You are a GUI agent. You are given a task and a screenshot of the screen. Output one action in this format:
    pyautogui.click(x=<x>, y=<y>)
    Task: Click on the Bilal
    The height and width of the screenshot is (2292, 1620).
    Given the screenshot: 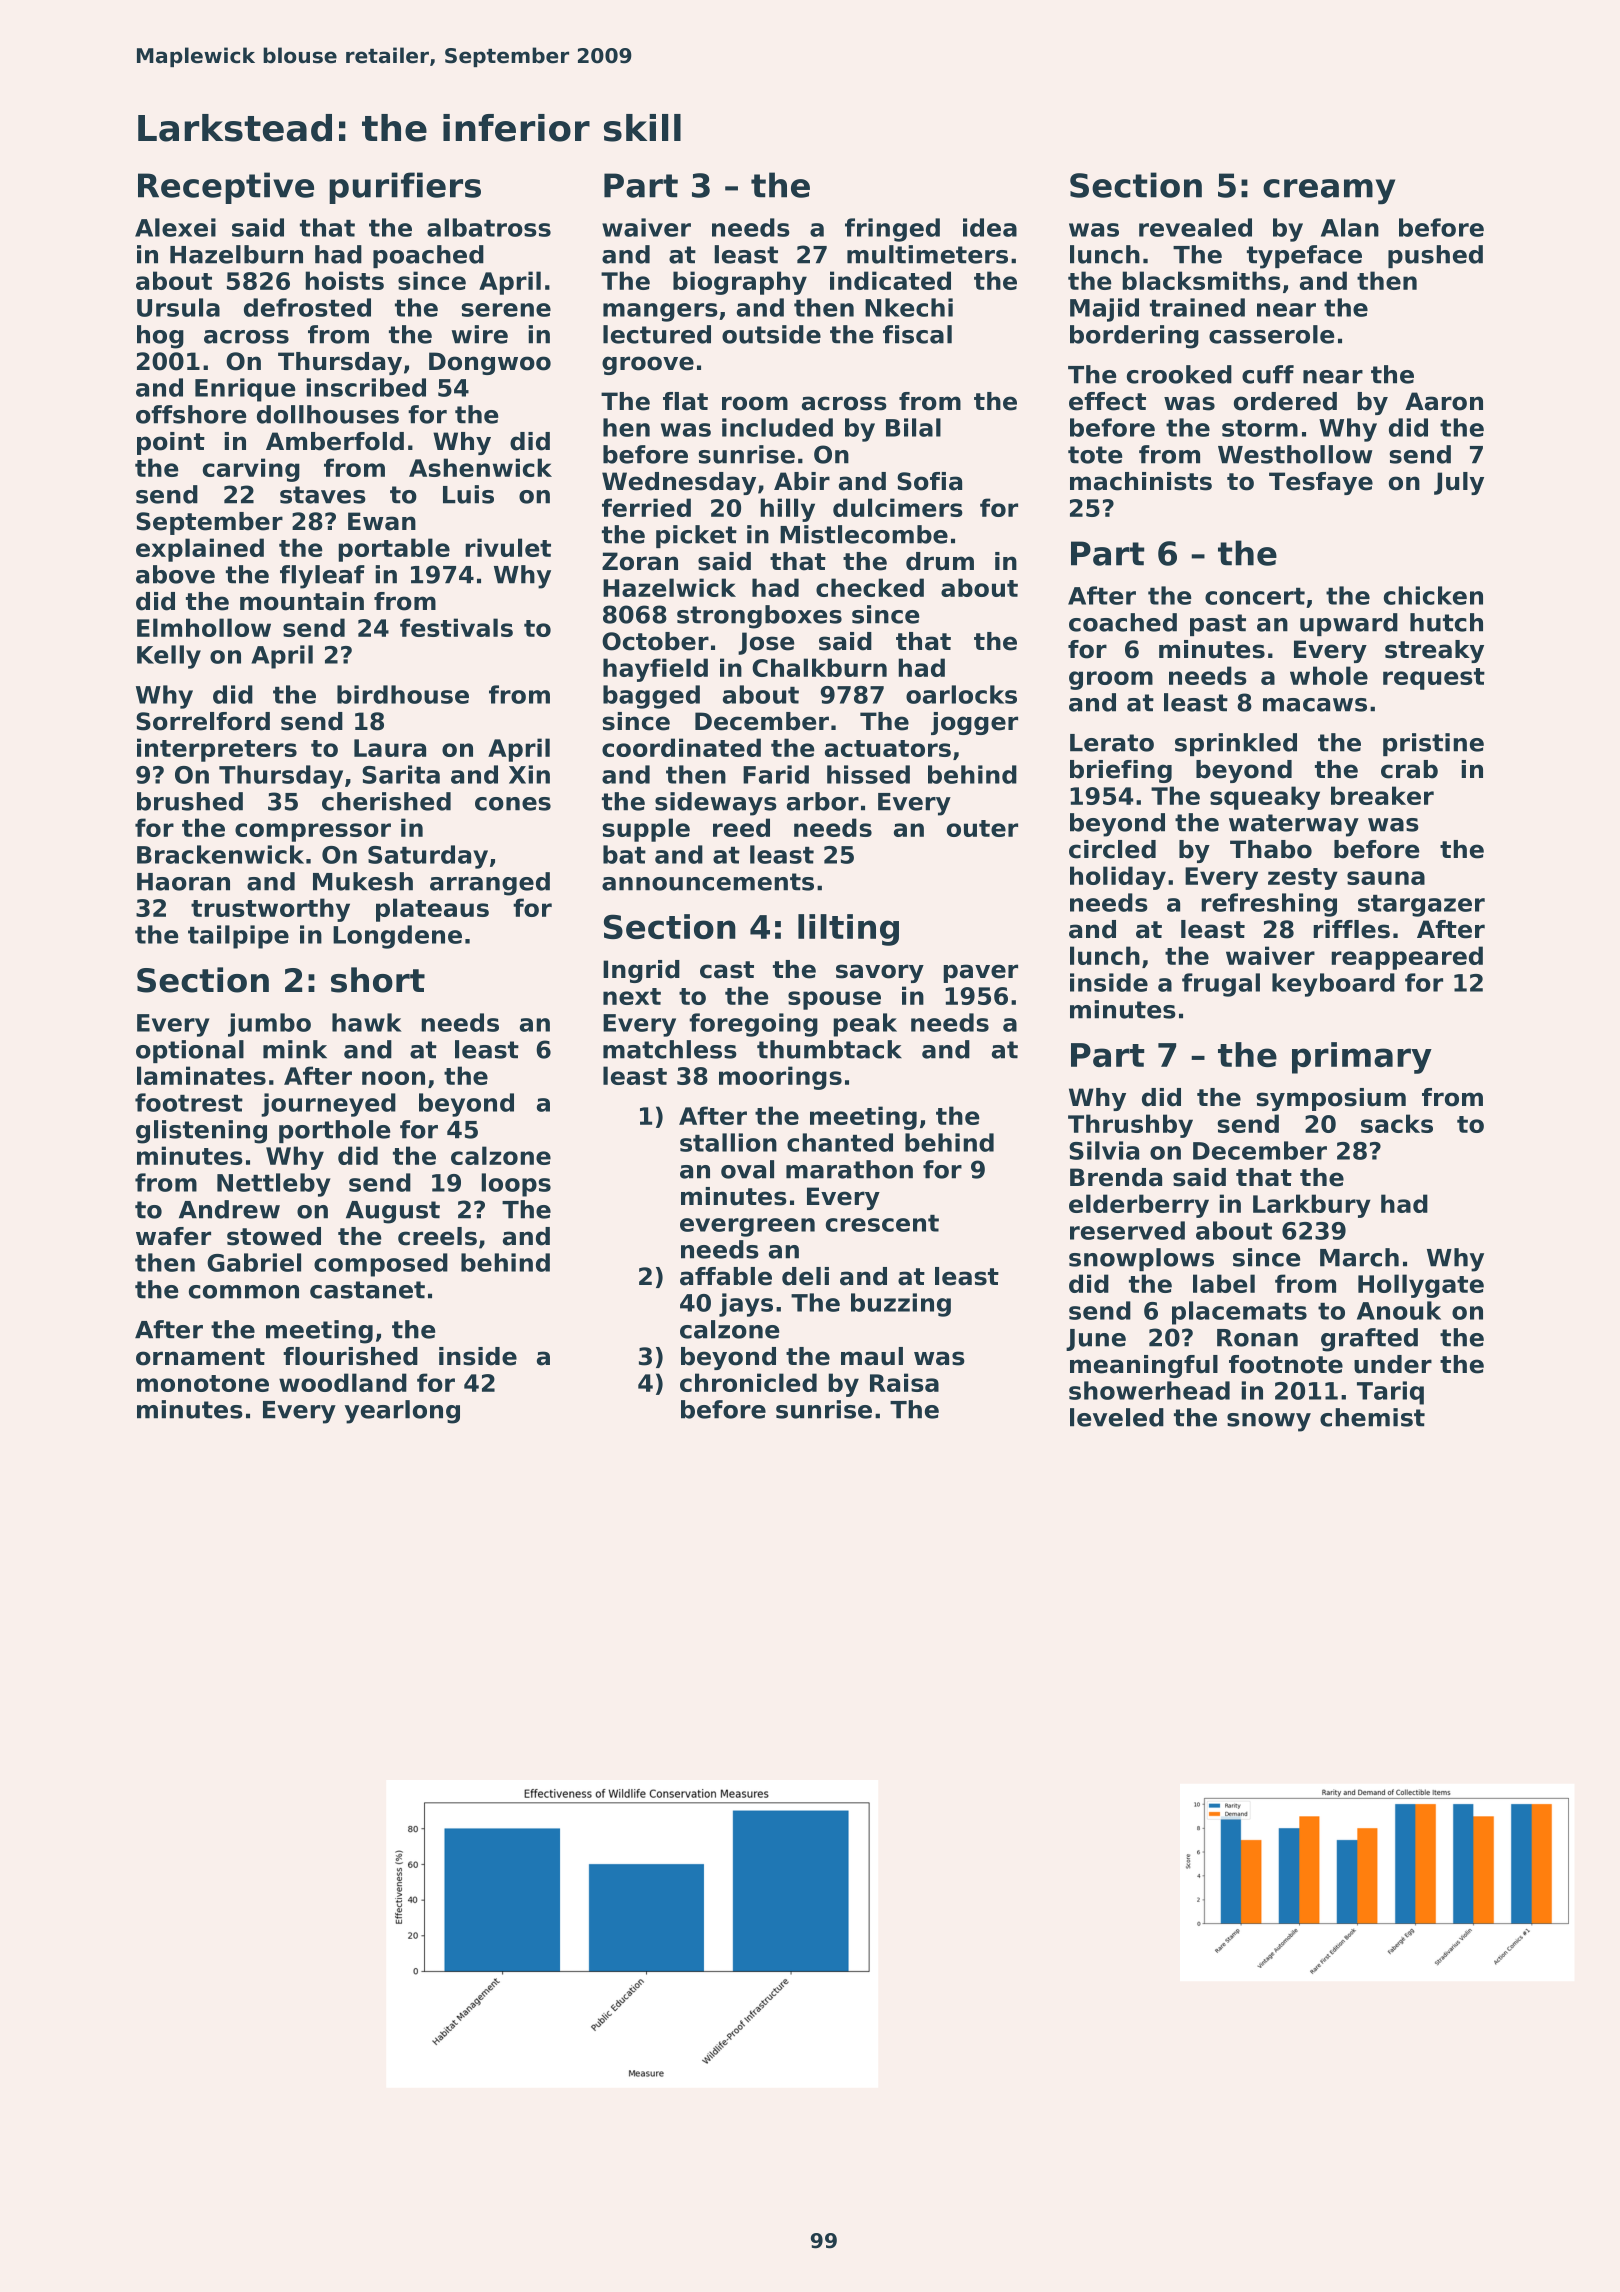 What is the action you would take?
    pyautogui.click(x=913, y=427)
